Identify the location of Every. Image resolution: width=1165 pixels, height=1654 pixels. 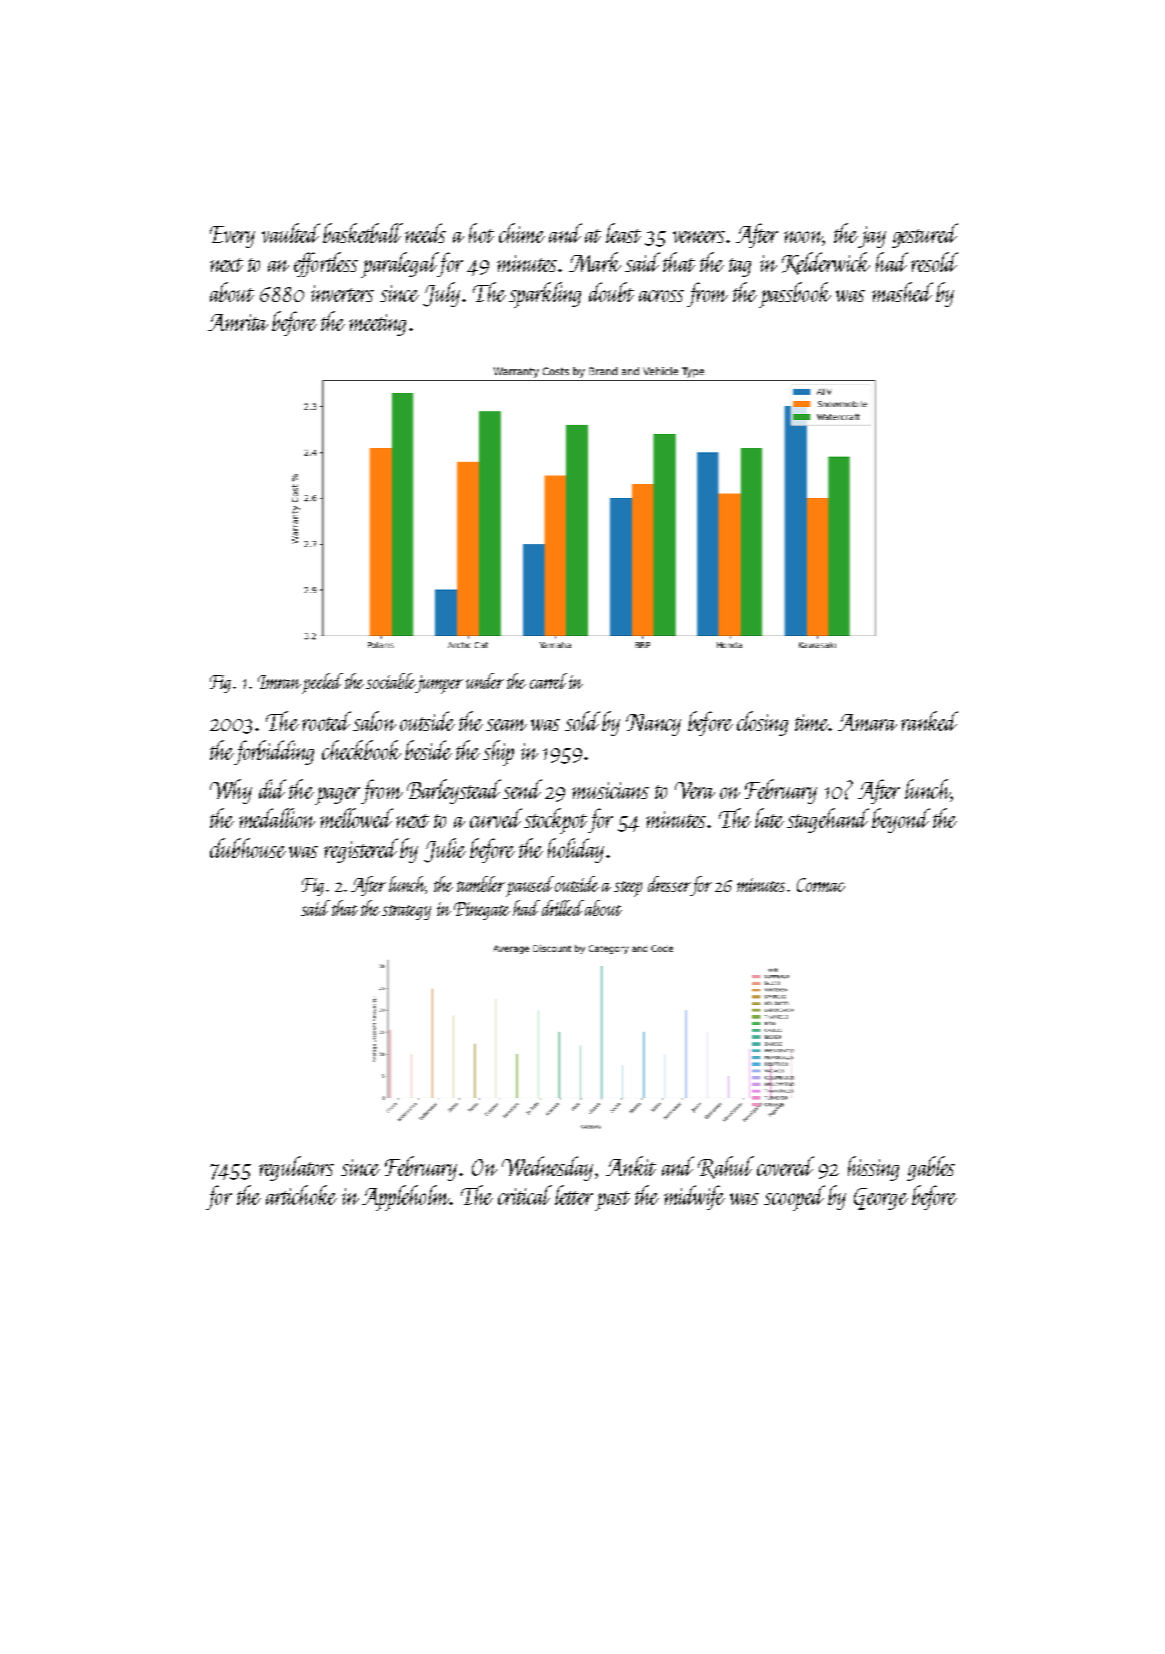
(232, 237).
